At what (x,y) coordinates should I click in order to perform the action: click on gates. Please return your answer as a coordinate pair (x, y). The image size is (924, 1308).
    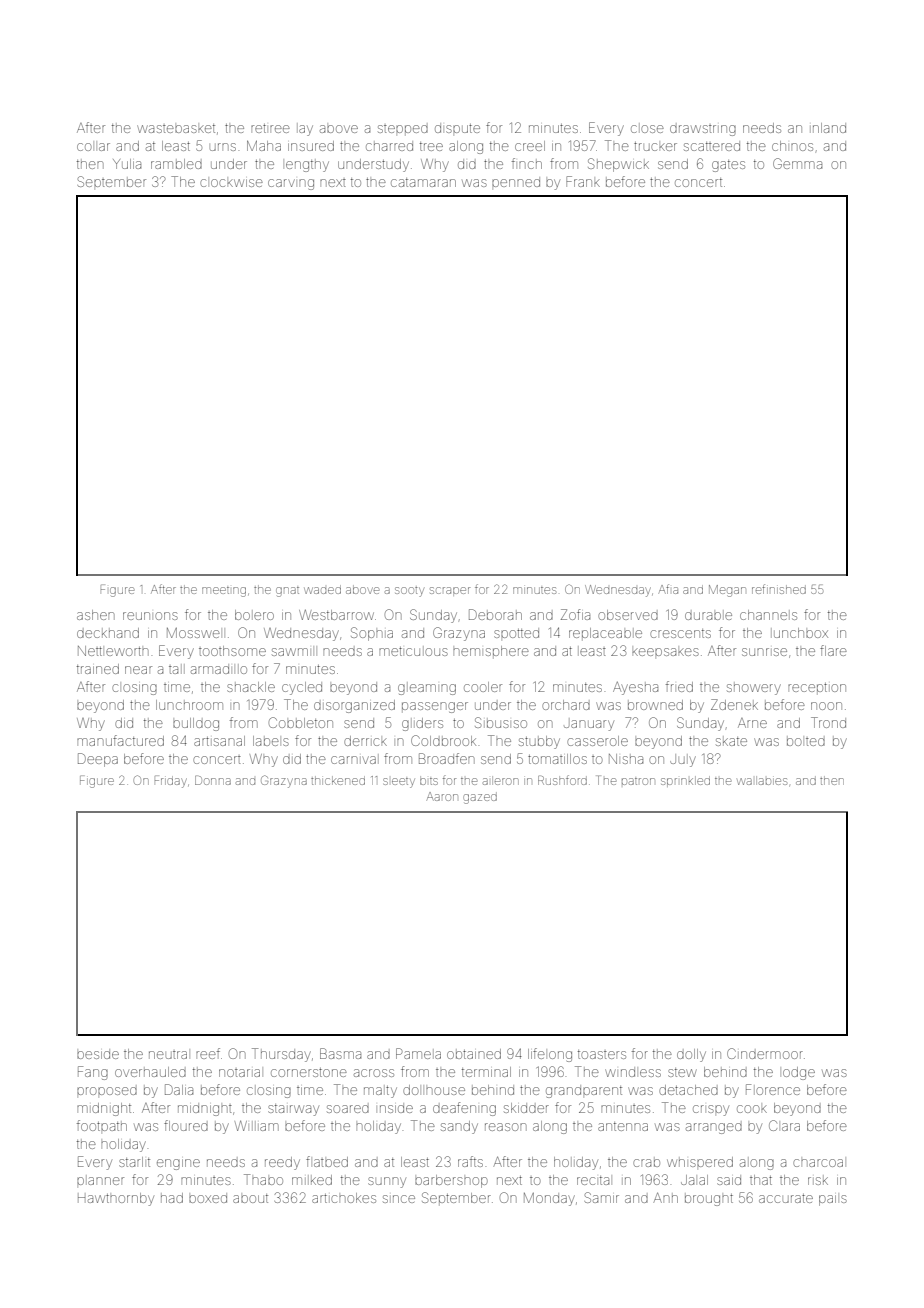
    Looking at the image, I should click on (728, 166).
